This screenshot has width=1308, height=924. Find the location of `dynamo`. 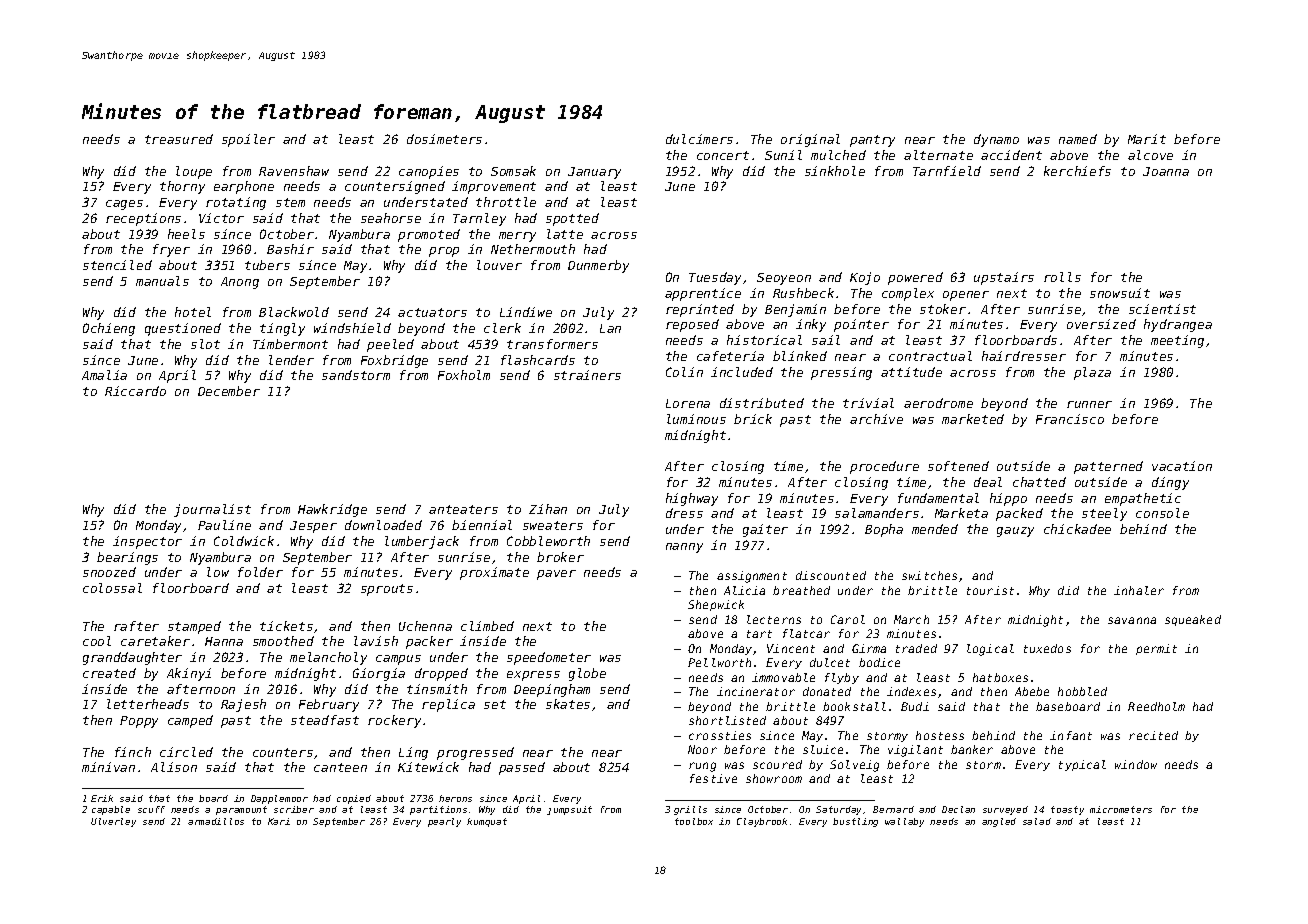

dynamo is located at coordinates (996, 140).
